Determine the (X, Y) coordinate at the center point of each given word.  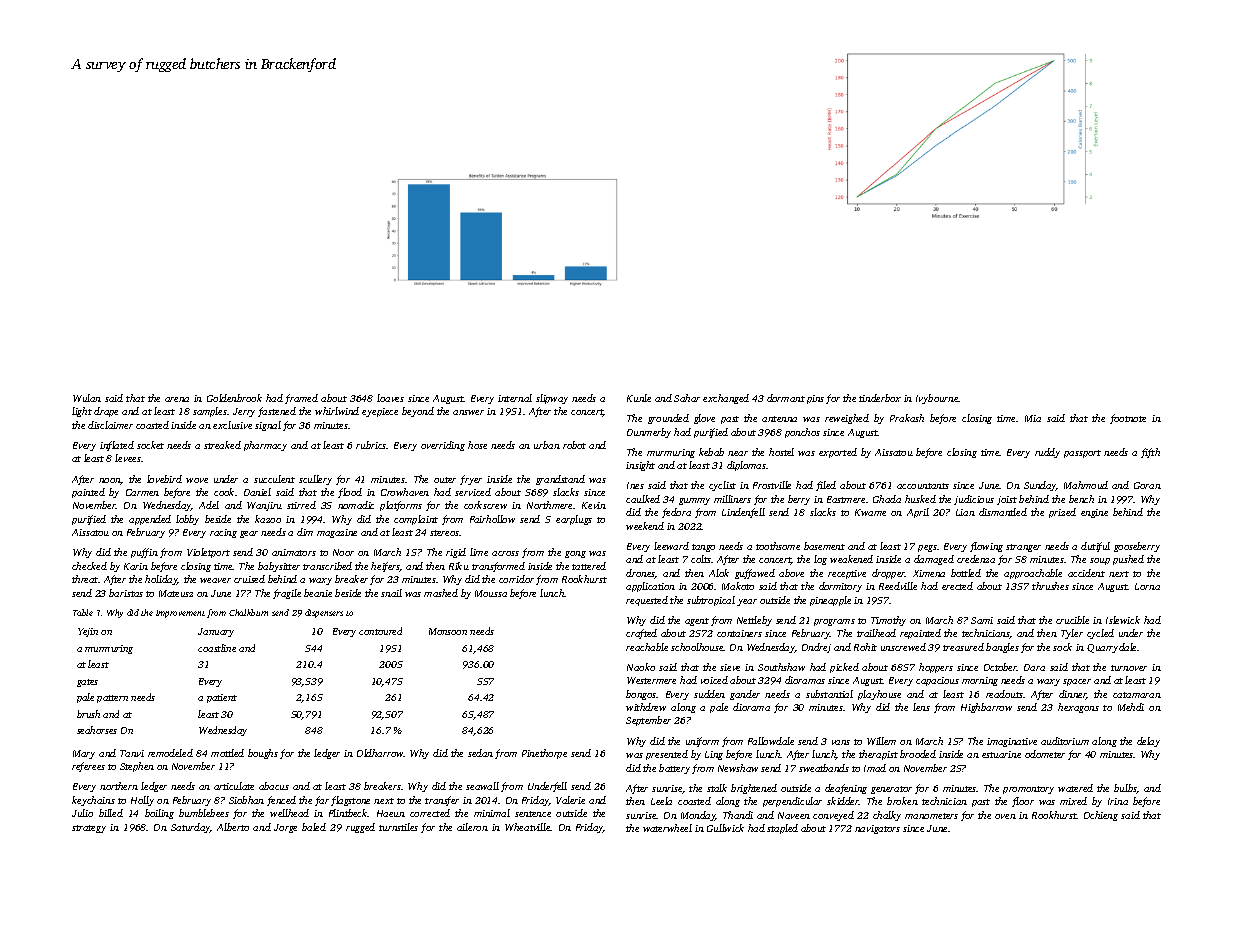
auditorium (1065, 741)
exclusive (232, 425)
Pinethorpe (544, 754)
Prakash (907, 418)
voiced (714, 680)
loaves (390, 398)
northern (119, 786)
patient (222, 698)
